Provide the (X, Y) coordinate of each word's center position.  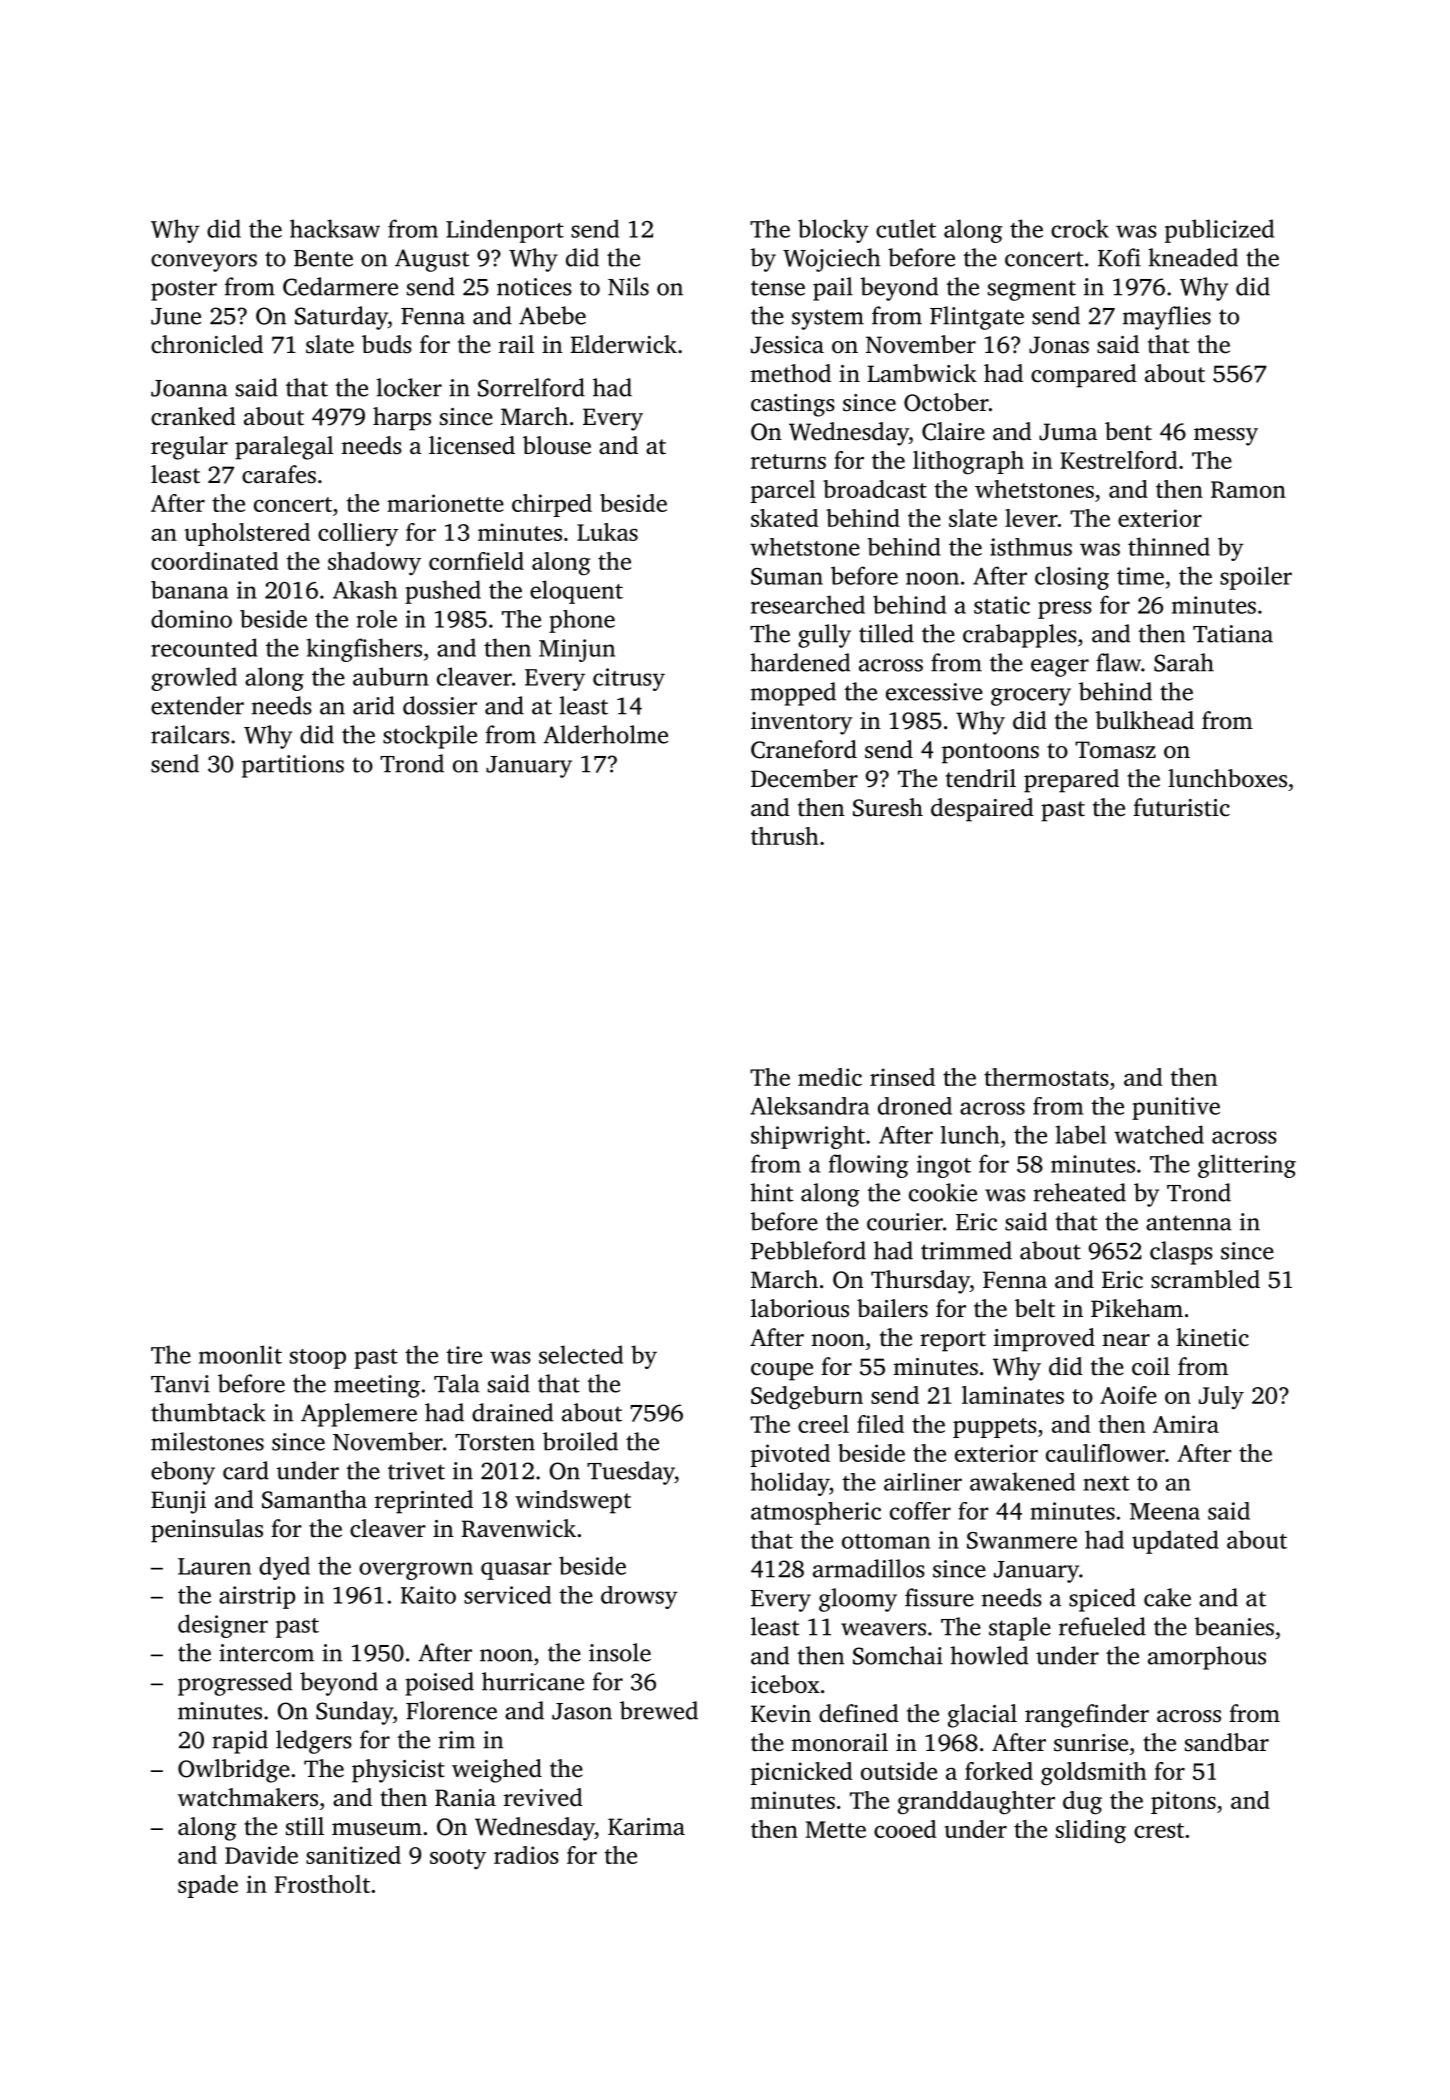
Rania (465, 1798)
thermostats (1046, 1077)
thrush (785, 836)
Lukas (607, 532)
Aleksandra (809, 1106)
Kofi (1119, 257)
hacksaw (335, 228)
